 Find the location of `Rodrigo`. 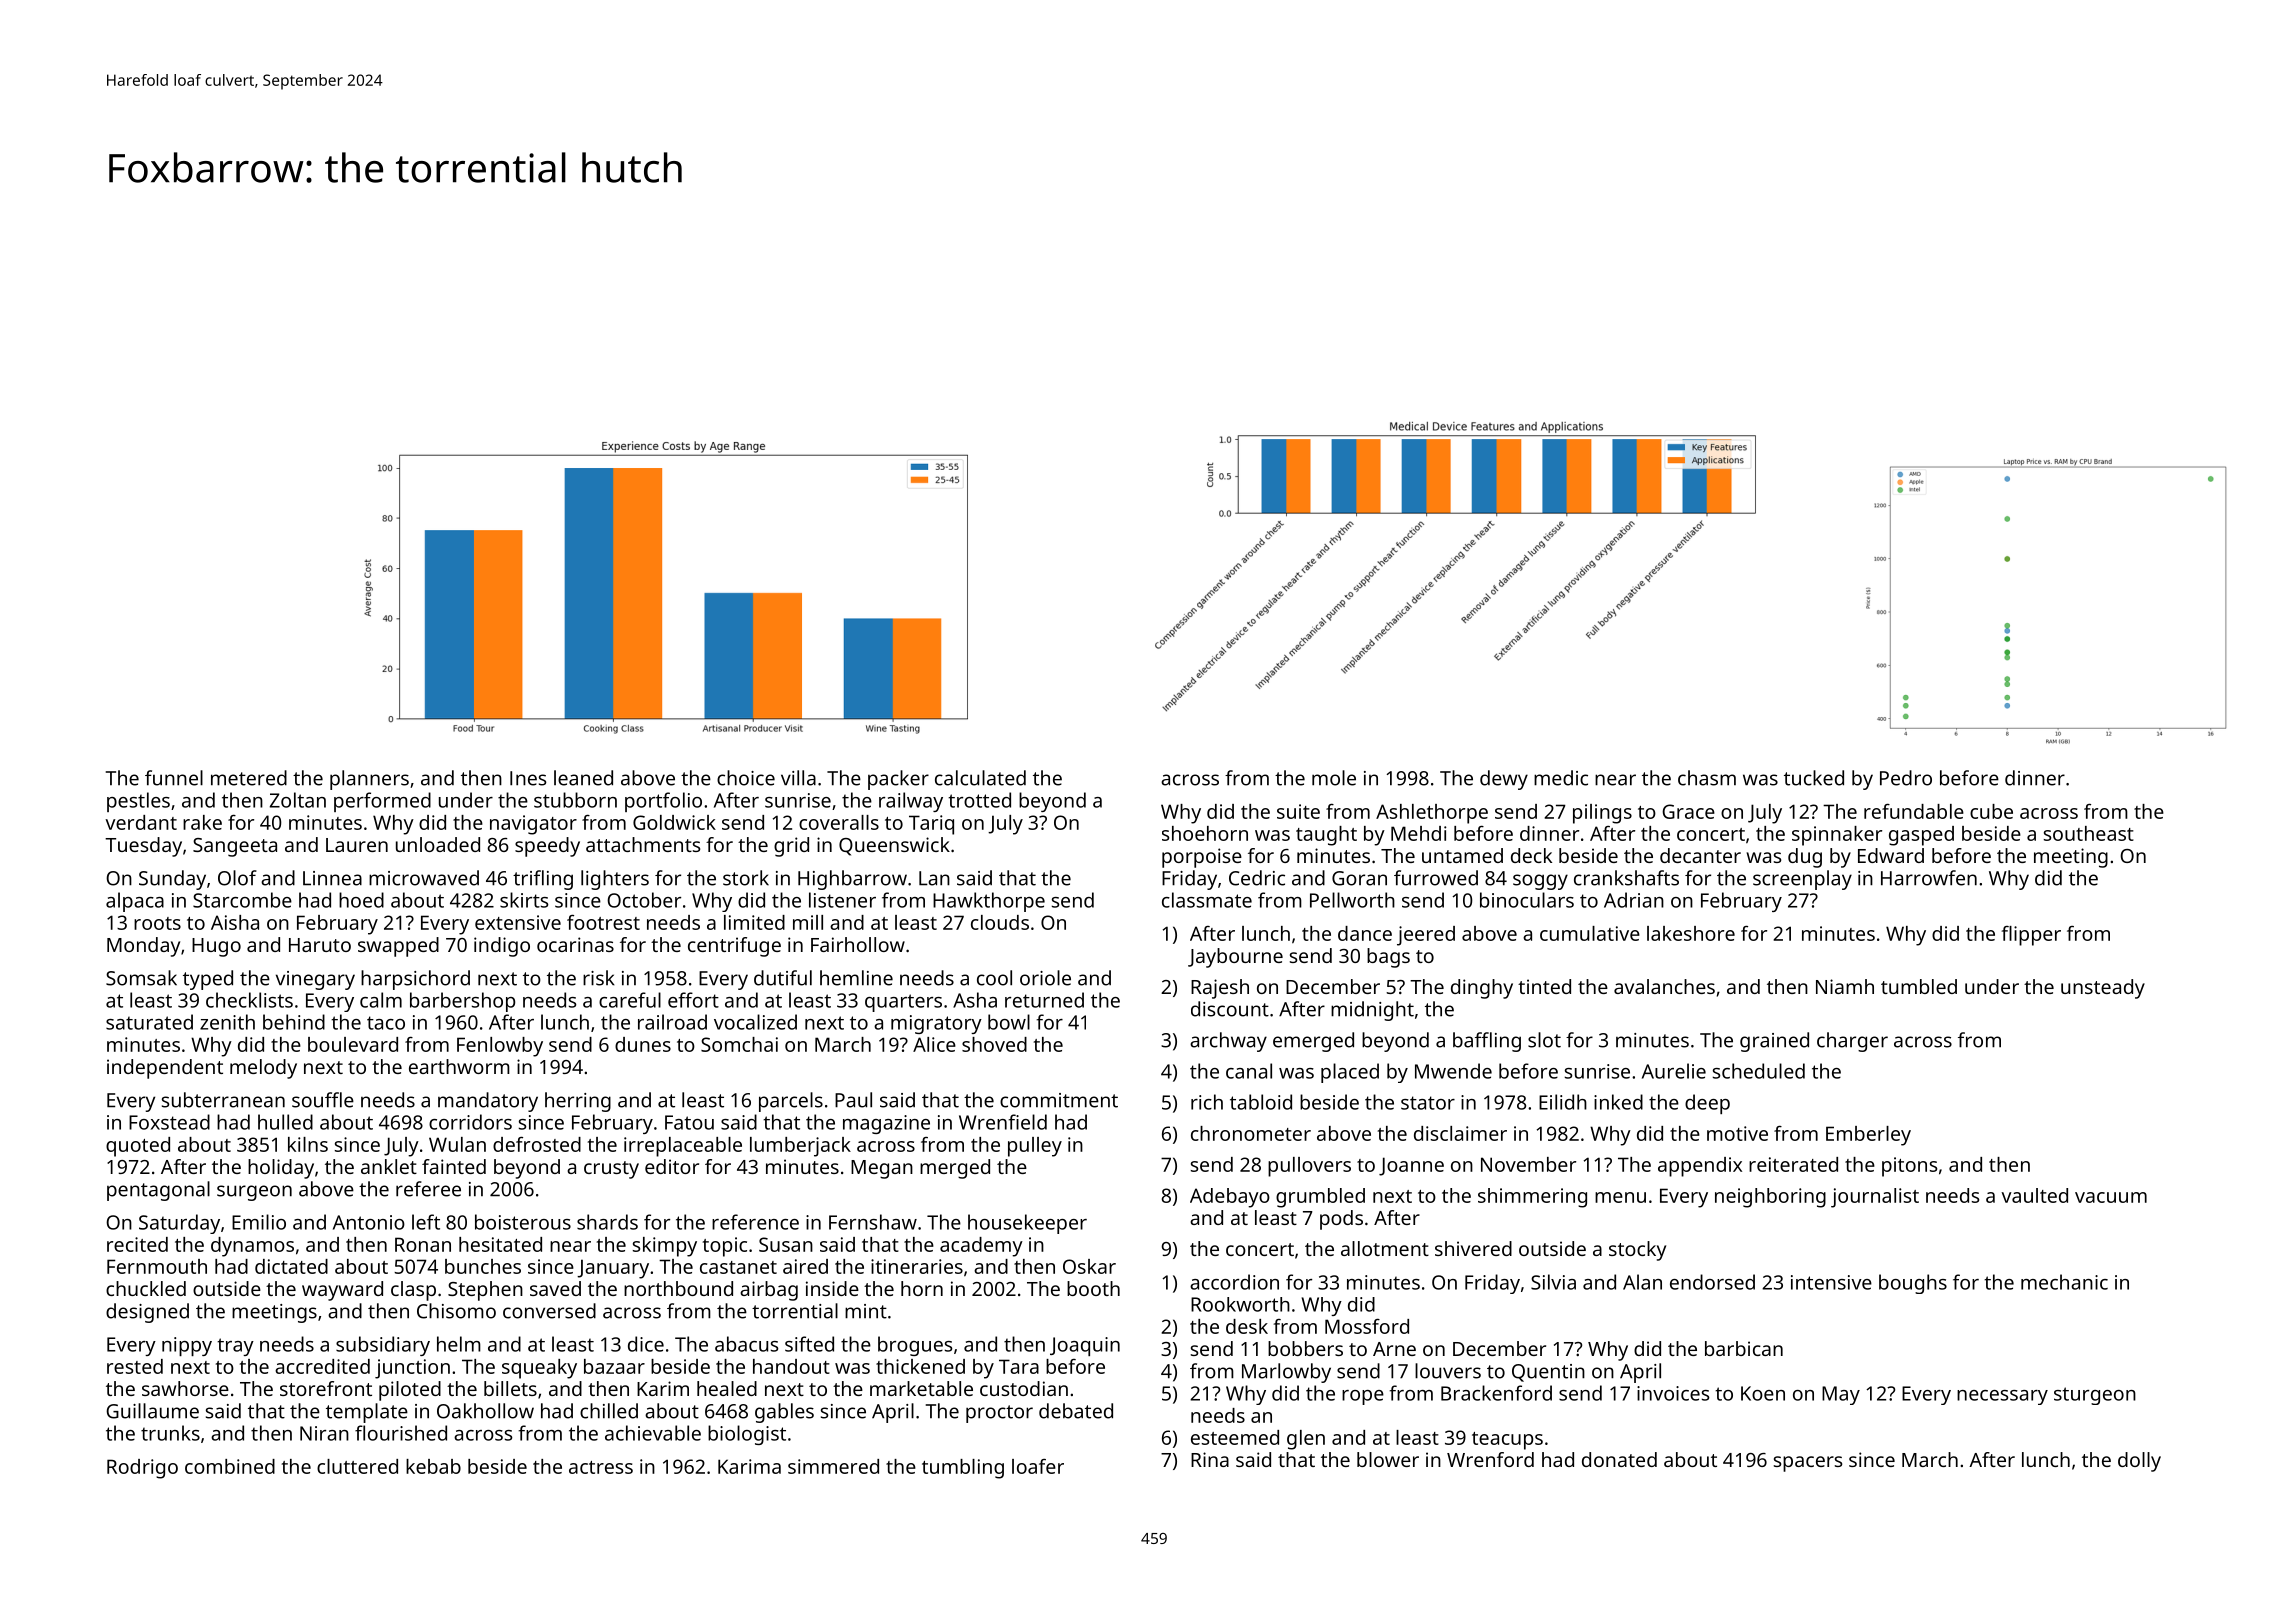

Rodrigo is located at coordinates (142, 1469).
